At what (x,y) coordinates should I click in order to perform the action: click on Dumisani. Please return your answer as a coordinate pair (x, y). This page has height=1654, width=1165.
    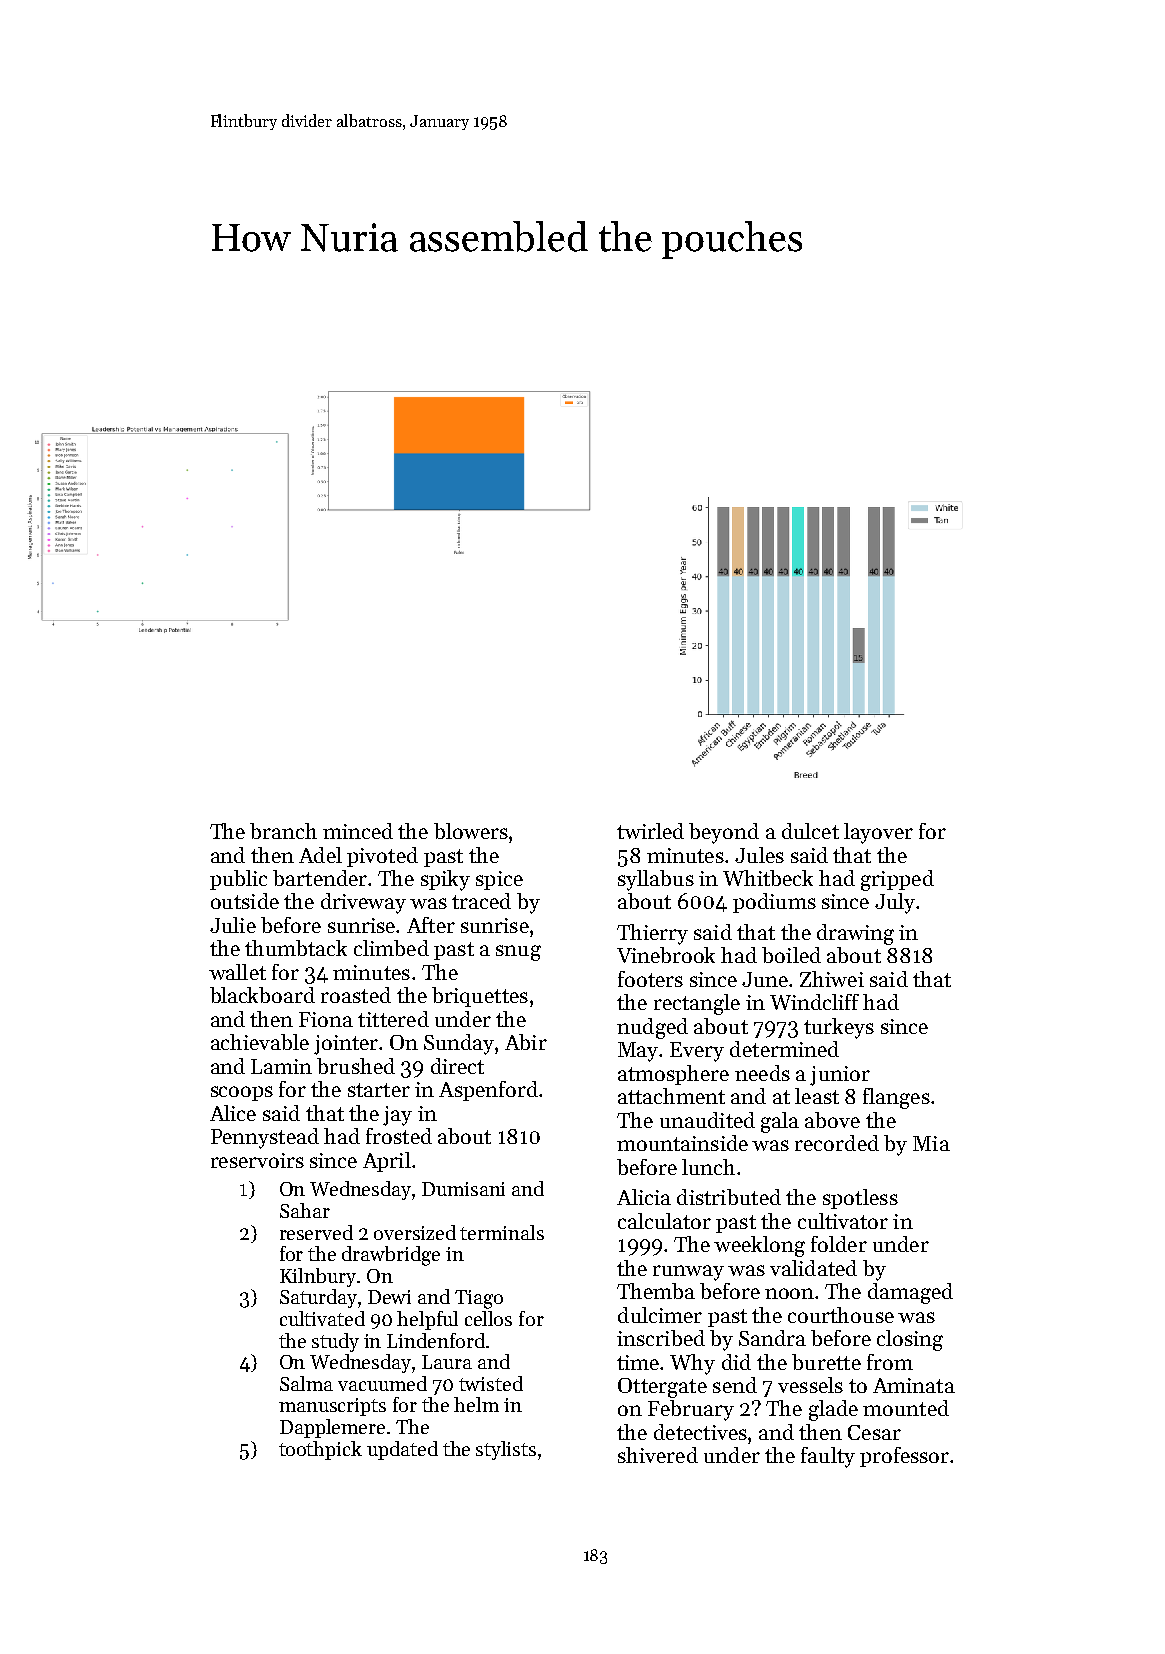
    Looking at the image, I should click on (463, 1189).
